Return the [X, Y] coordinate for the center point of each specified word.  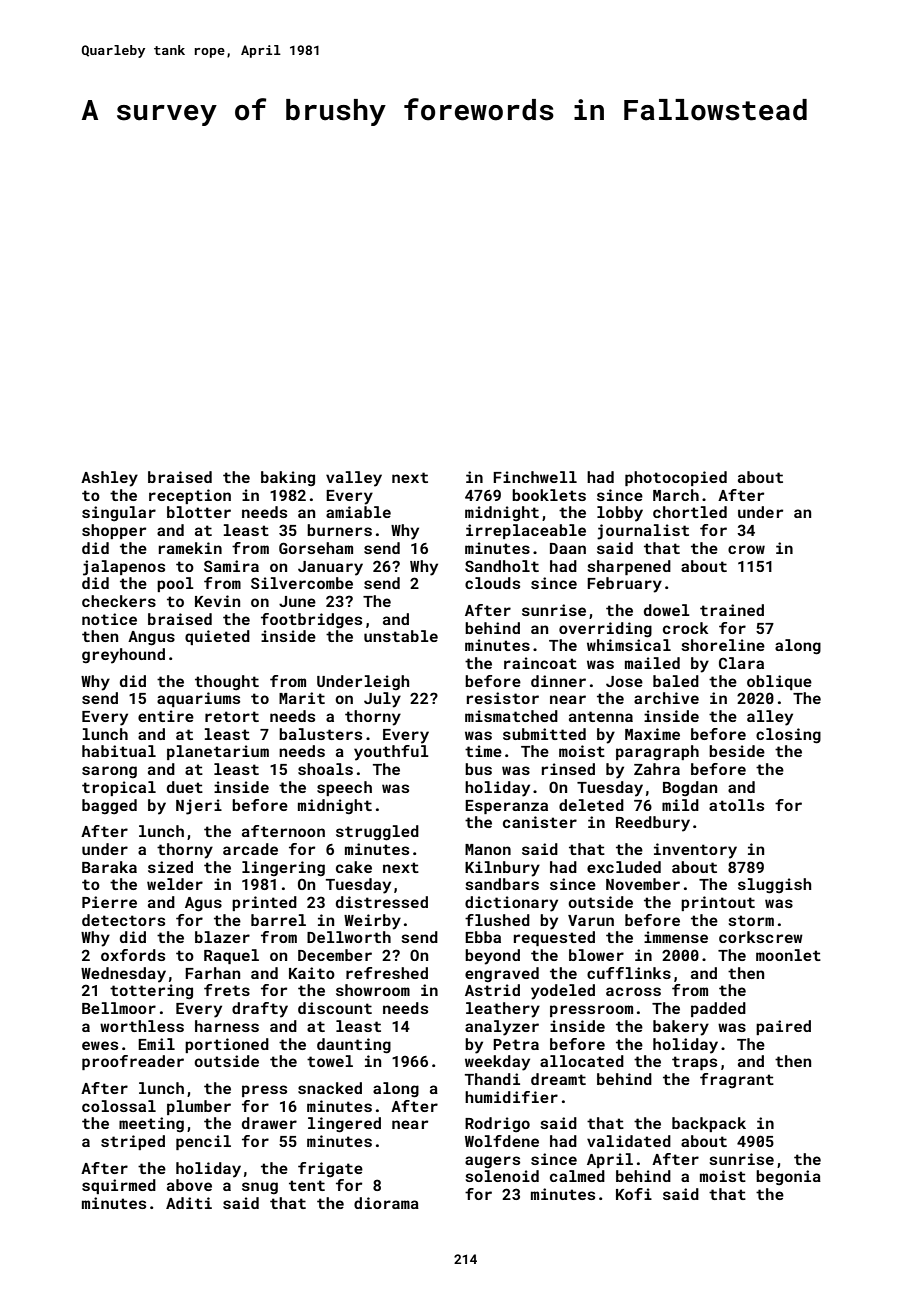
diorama [386, 1203]
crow [746, 549]
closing [788, 736]
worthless [142, 1026]
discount [335, 1008]
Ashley [109, 479]
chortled [690, 512]
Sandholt [502, 566]
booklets [549, 495]
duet [185, 787]
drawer [269, 1123]
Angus [151, 638]
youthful [391, 753]
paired [783, 1027]
